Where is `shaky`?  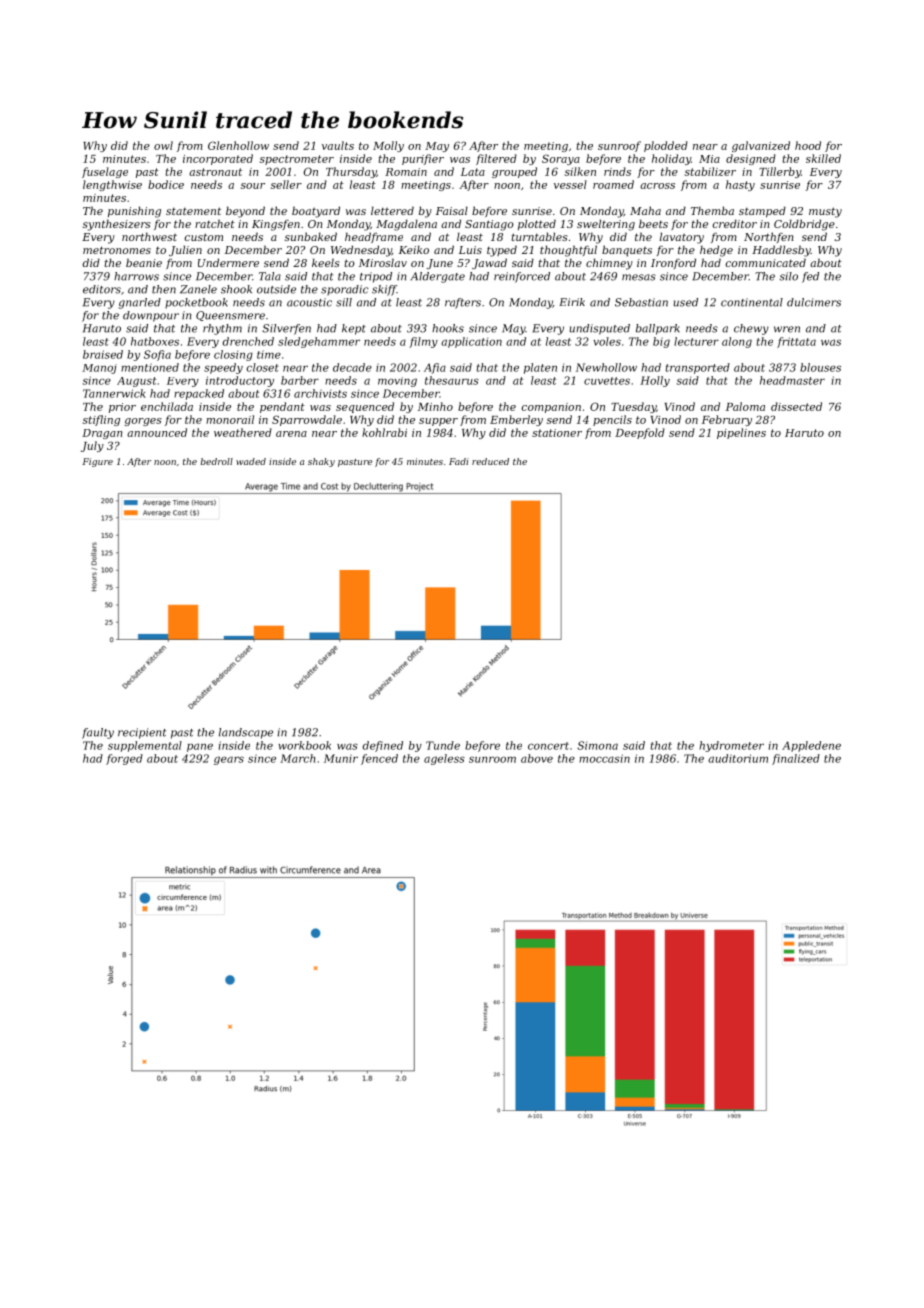
shaky is located at coordinates (321, 462).
